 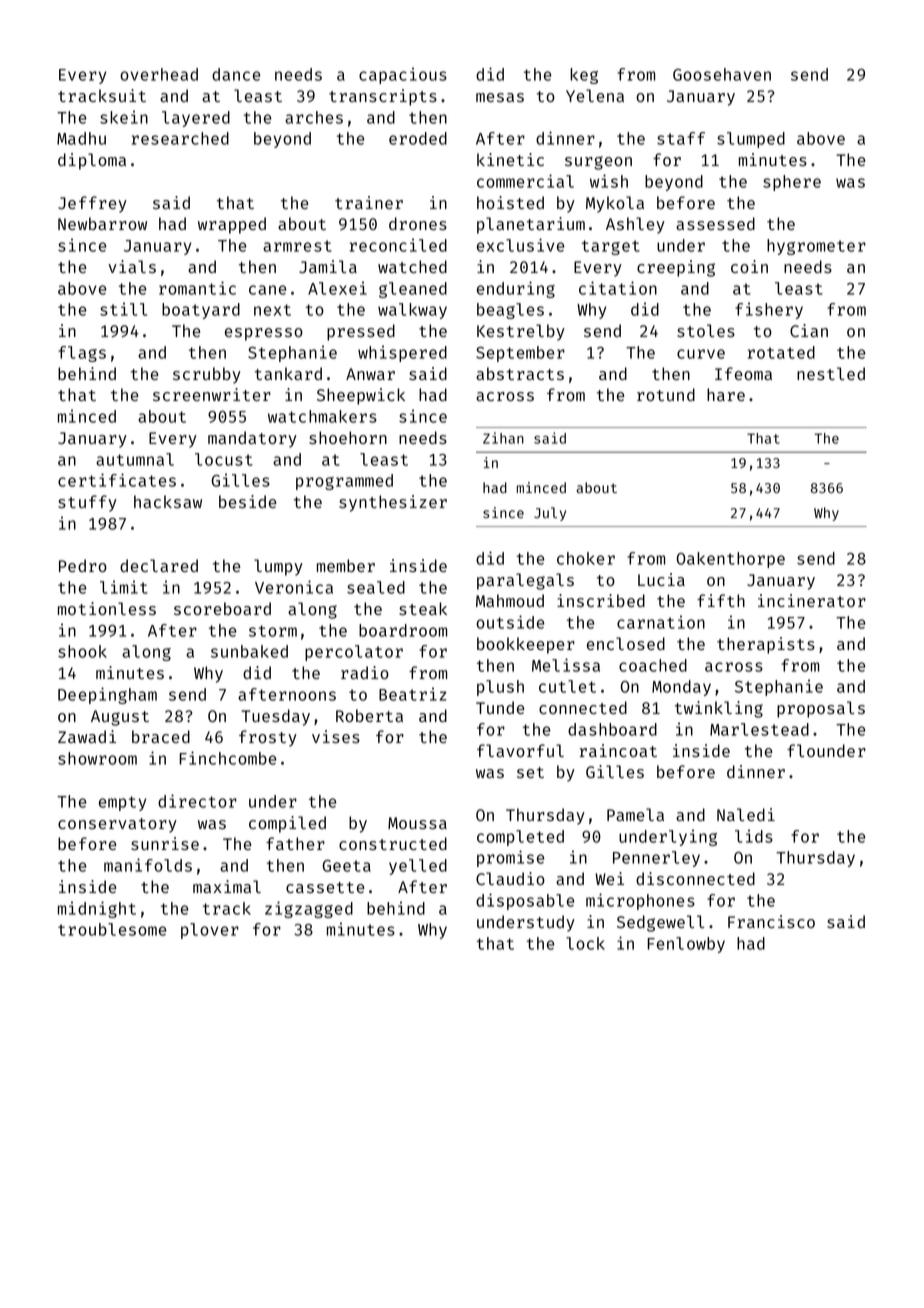 What do you see at coordinates (759, 729) in the page?
I see `Marlestead` at bounding box center [759, 729].
